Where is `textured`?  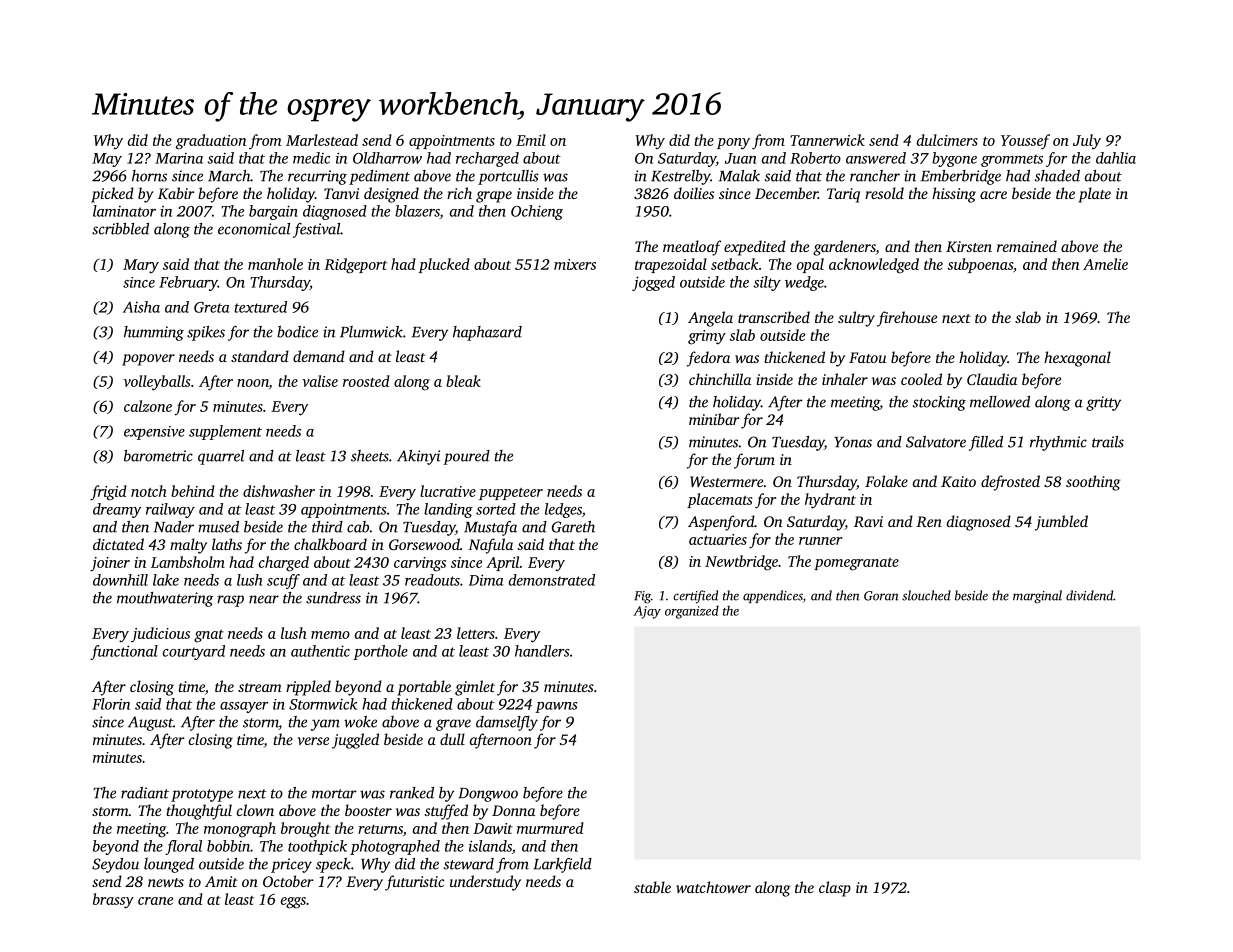
textured is located at coordinates (260, 307).
